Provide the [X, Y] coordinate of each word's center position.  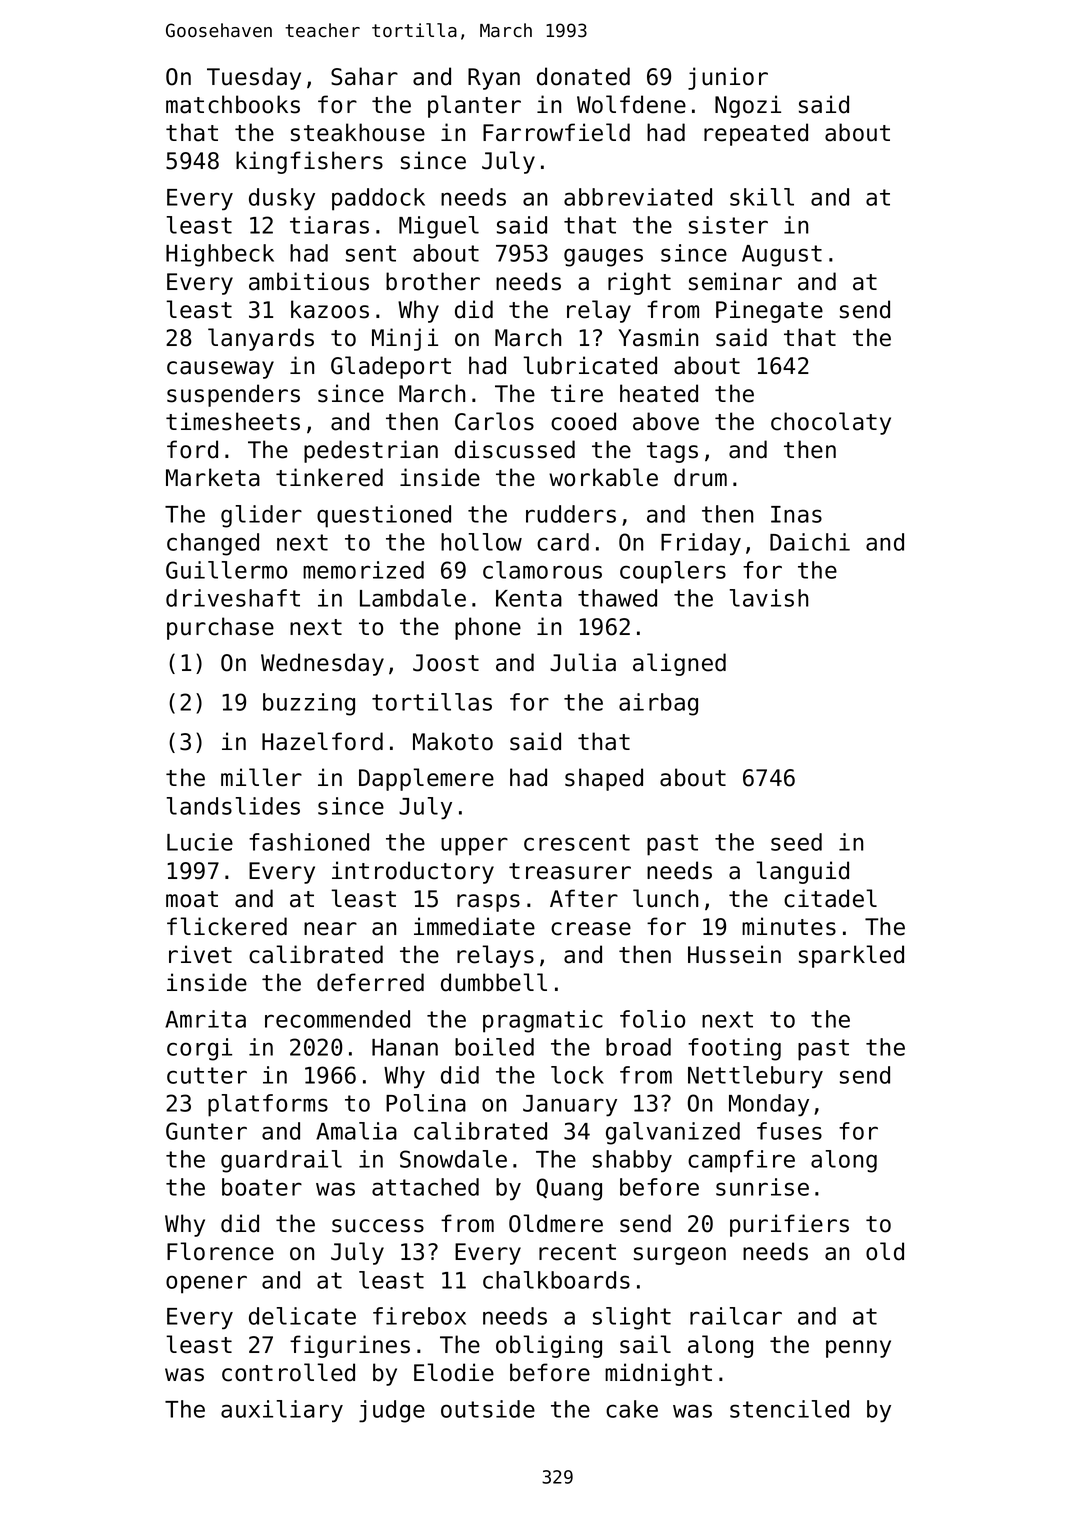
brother [433, 281]
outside [488, 1409]
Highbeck [220, 255]
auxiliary [282, 1411]
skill [762, 197]
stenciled [789, 1409]
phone [488, 628]
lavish [769, 598]
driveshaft [233, 598]
